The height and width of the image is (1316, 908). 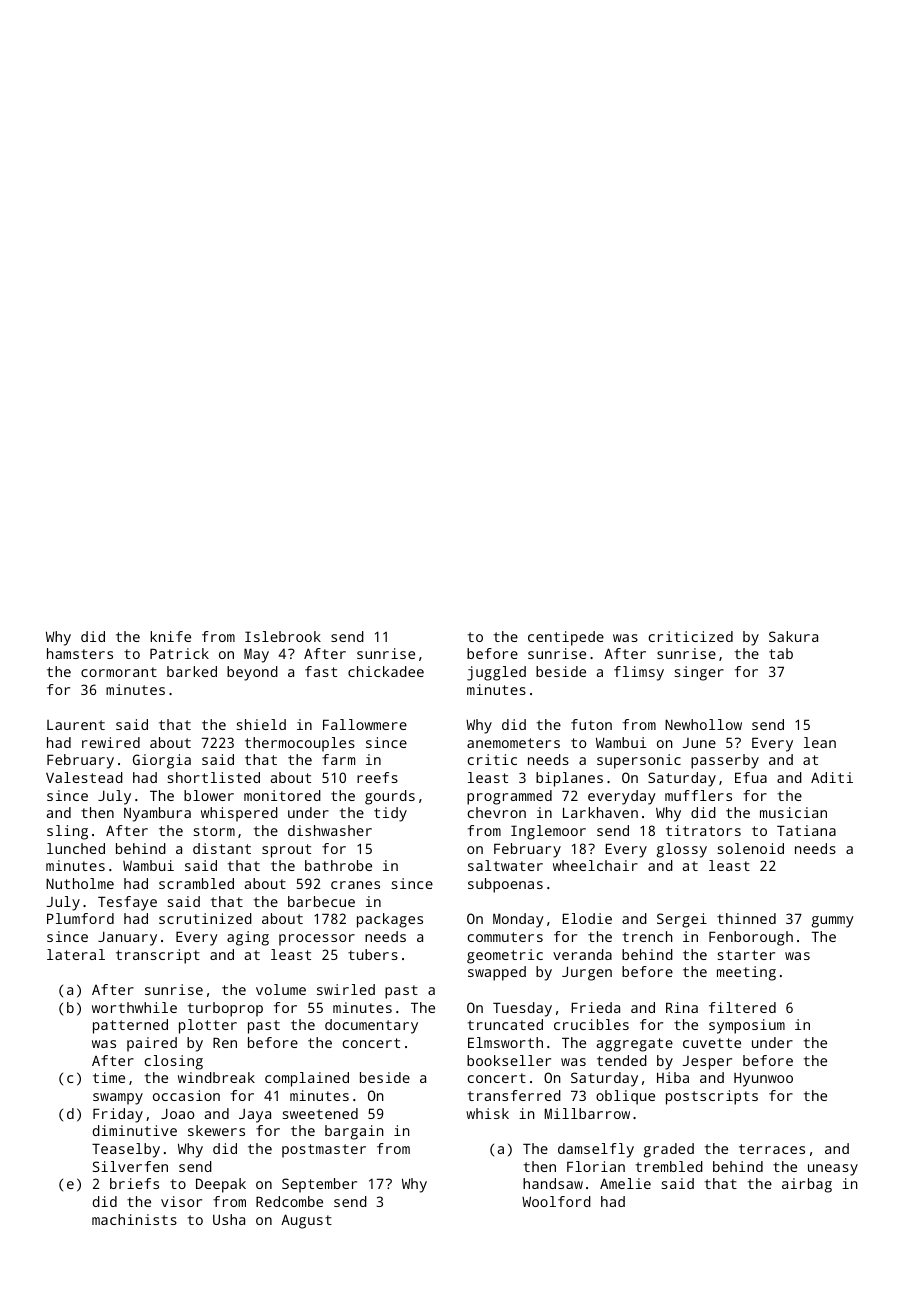 What do you see at coordinates (127, 939) in the image?
I see `January` at bounding box center [127, 939].
